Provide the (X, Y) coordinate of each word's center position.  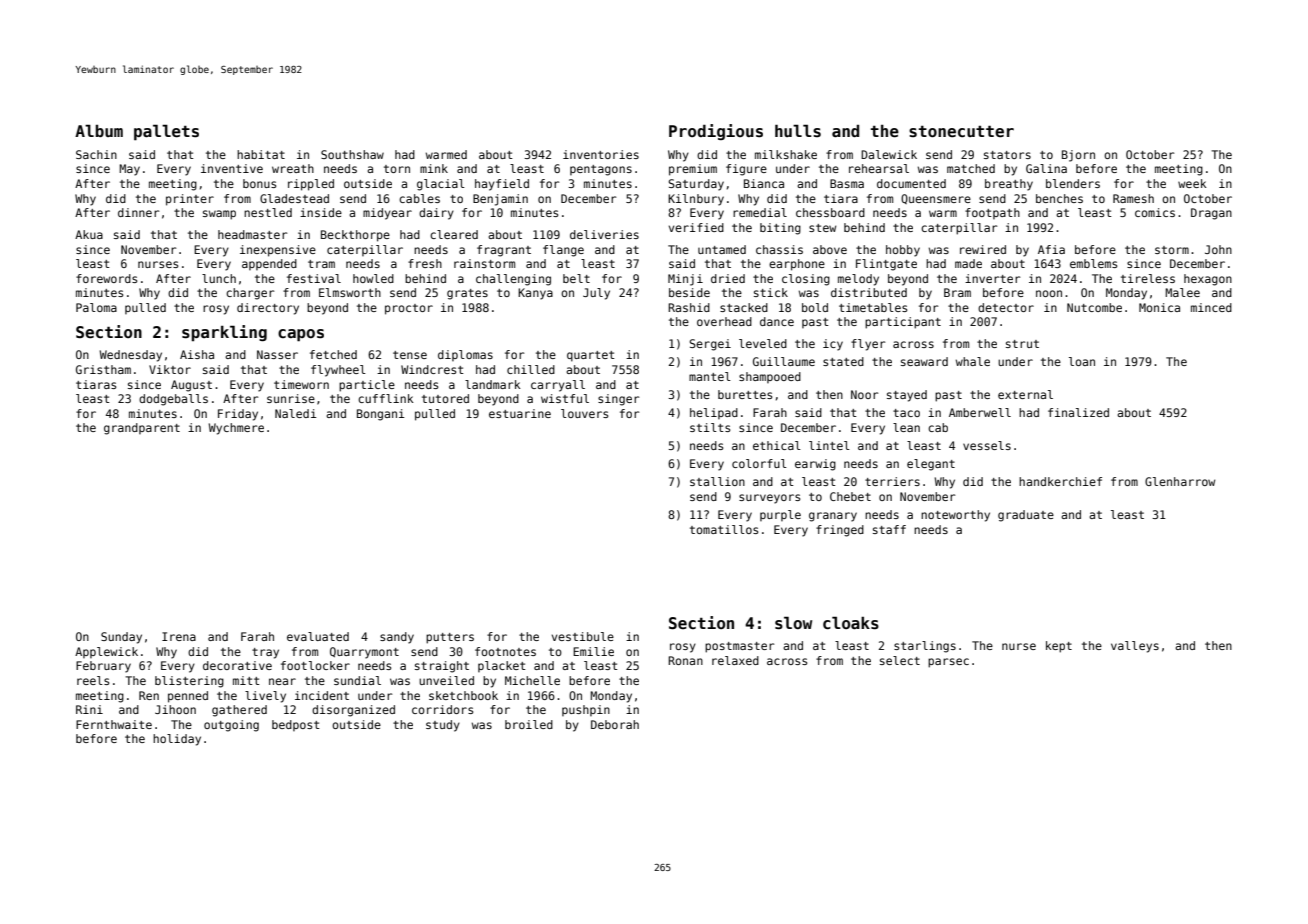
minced (1211, 307)
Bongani (381, 415)
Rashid (689, 307)
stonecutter (961, 132)
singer (618, 400)
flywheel (338, 371)
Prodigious (716, 132)
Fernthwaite (114, 724)
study (443, 726)
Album (99, 130)
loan (1082, 361)
